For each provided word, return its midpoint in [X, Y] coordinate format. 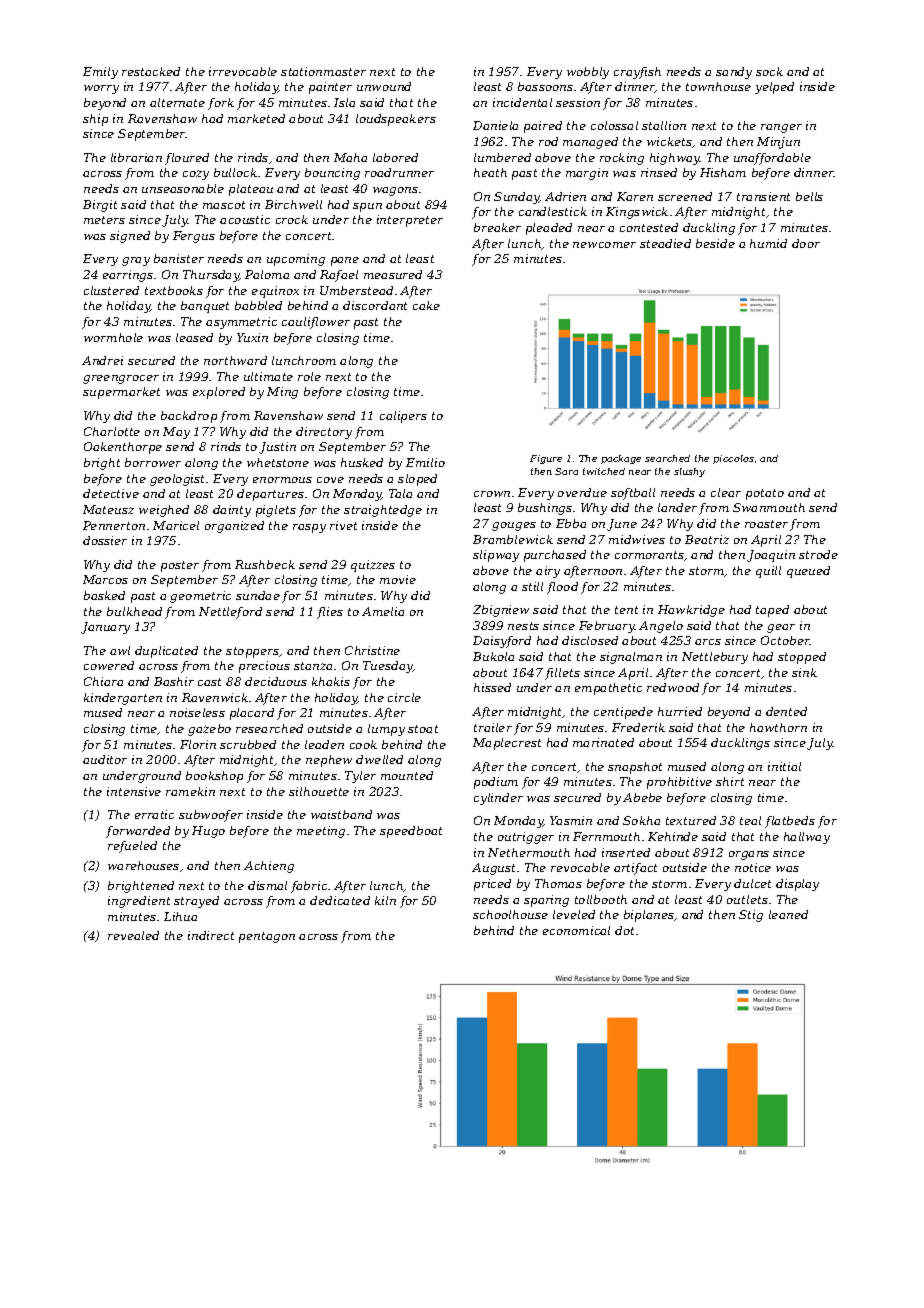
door [806, 243]
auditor [105, 759]
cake [426, 305]
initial [784, 766]
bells [809, 196]
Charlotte [112, 431]
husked [362, 462]
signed [130, 237]
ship [95, 120]
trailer [493, 727]
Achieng [269, 867]
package [621, 459]
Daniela [495, 125]
